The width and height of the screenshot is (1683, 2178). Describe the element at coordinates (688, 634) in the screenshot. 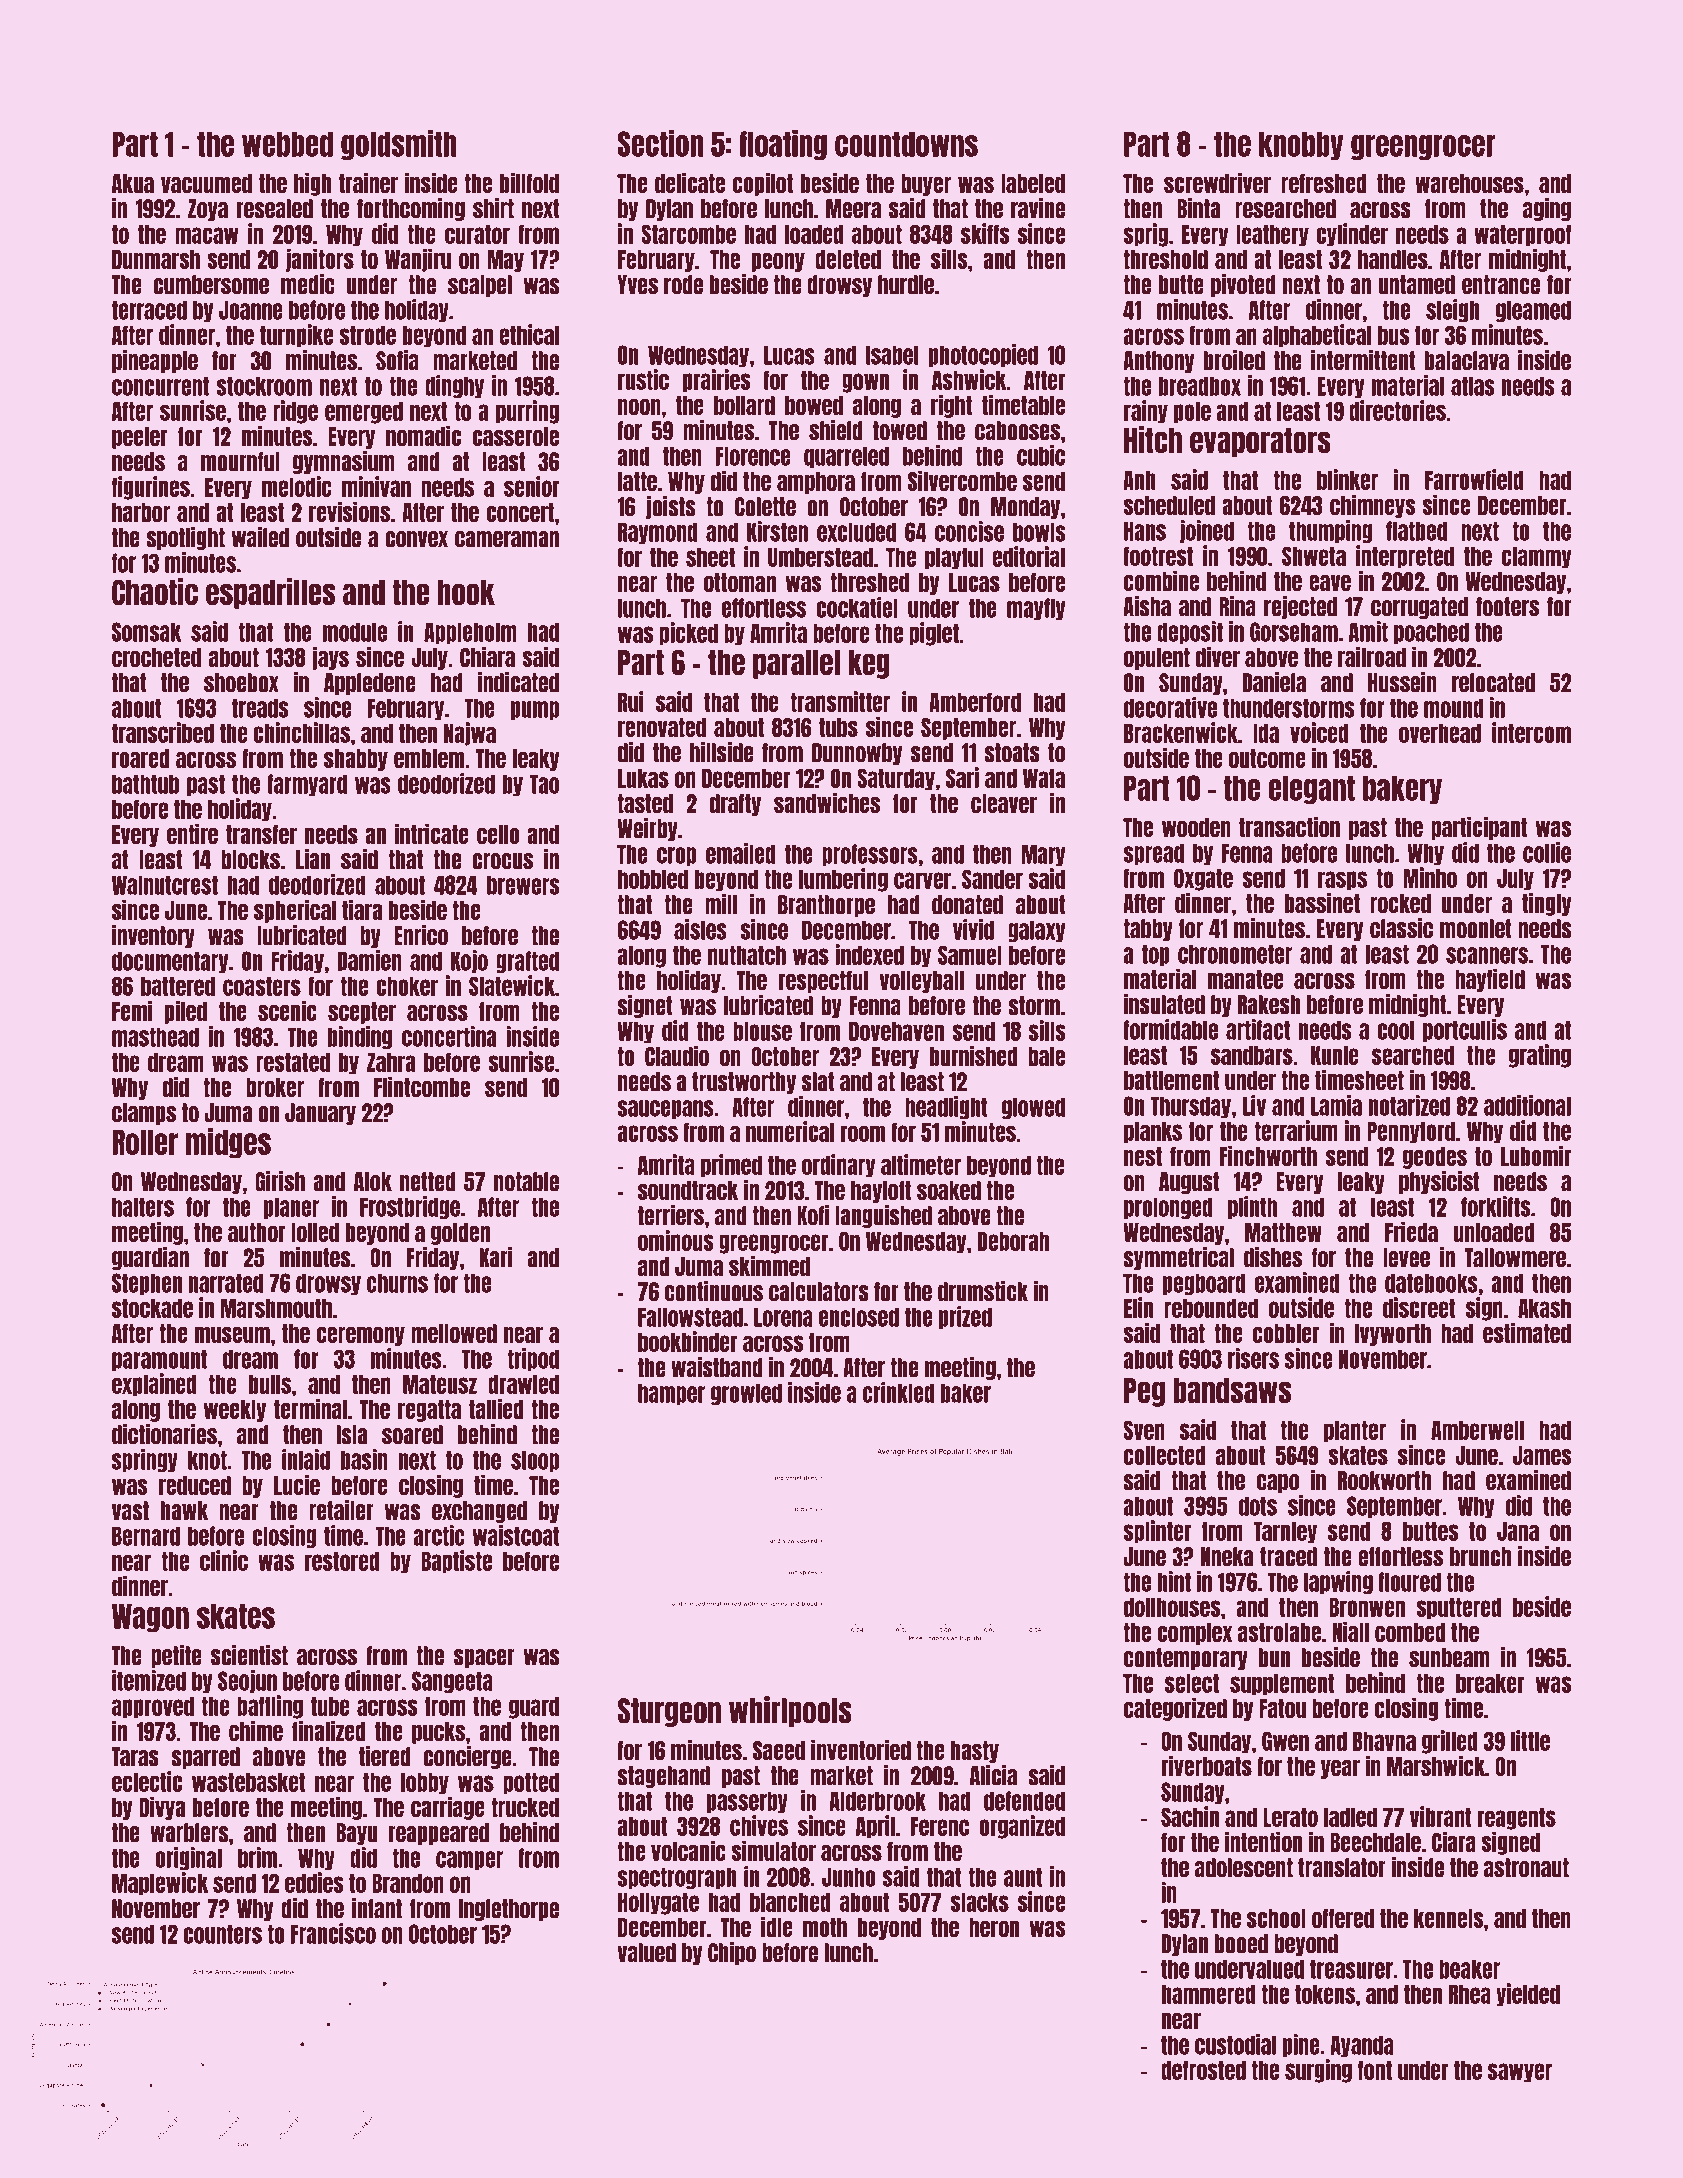

I see `picked` at that location.
